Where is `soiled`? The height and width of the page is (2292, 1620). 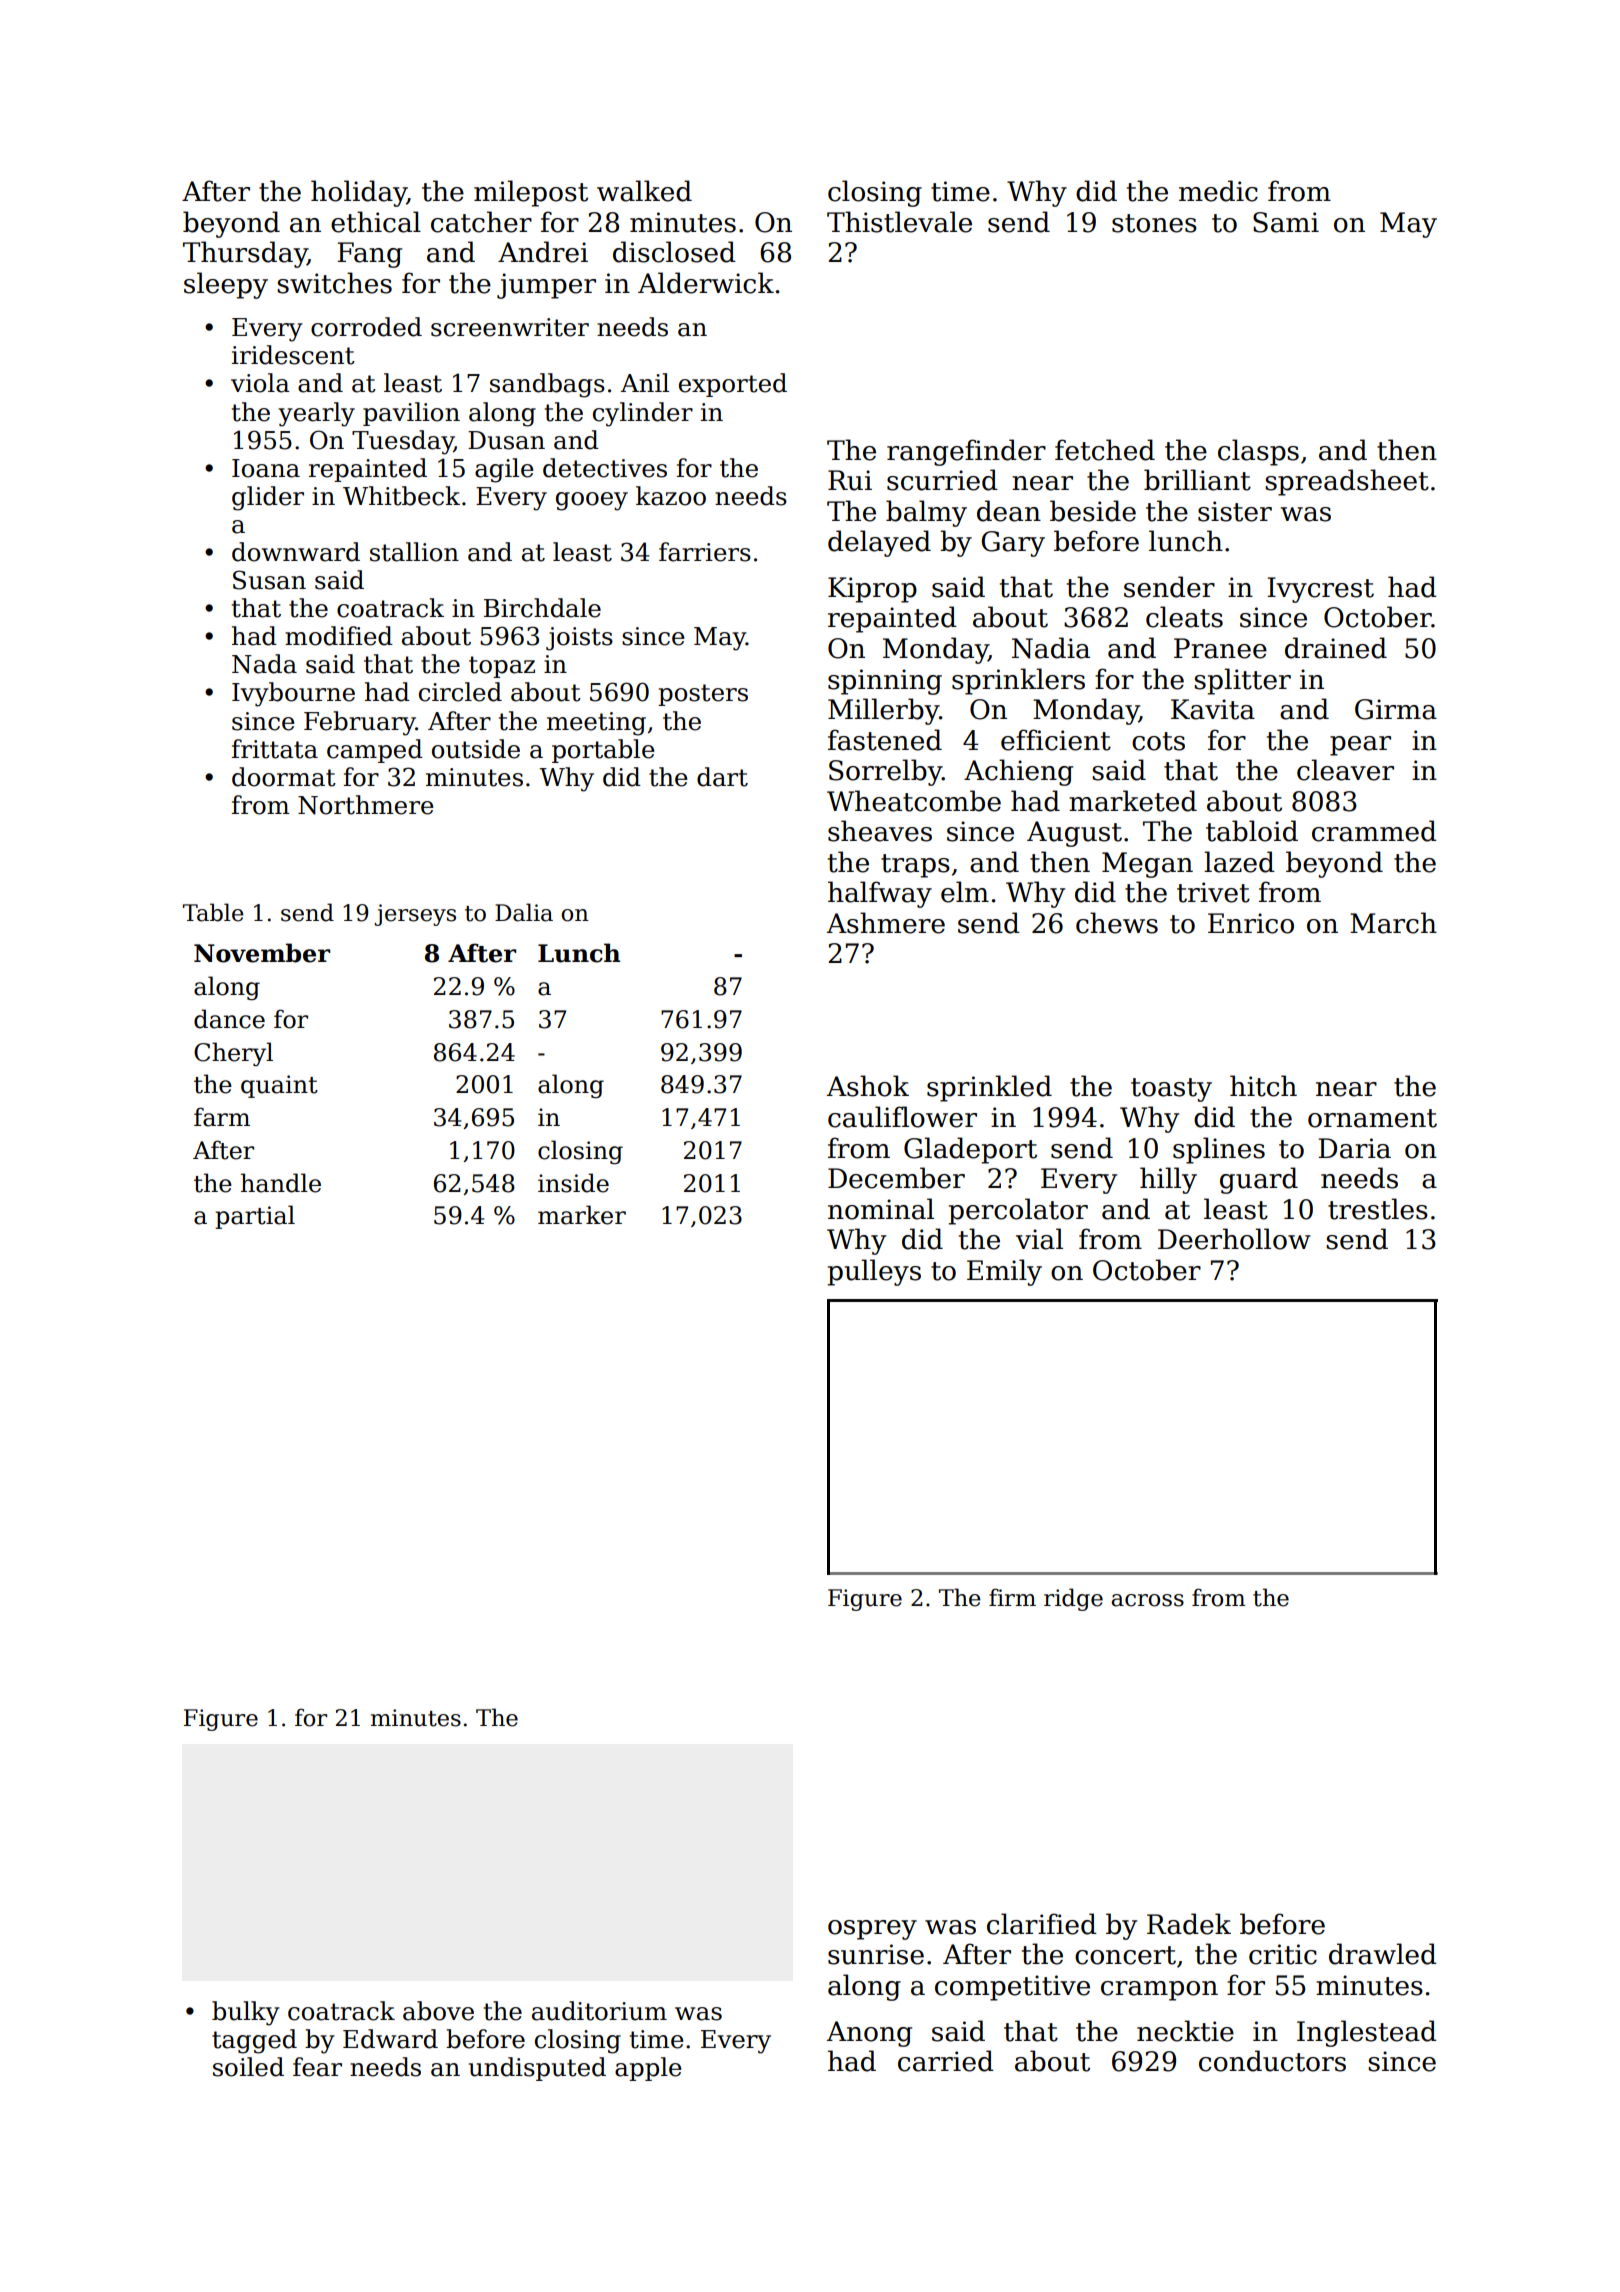 soiled is located at coordinates (248, 2067).
